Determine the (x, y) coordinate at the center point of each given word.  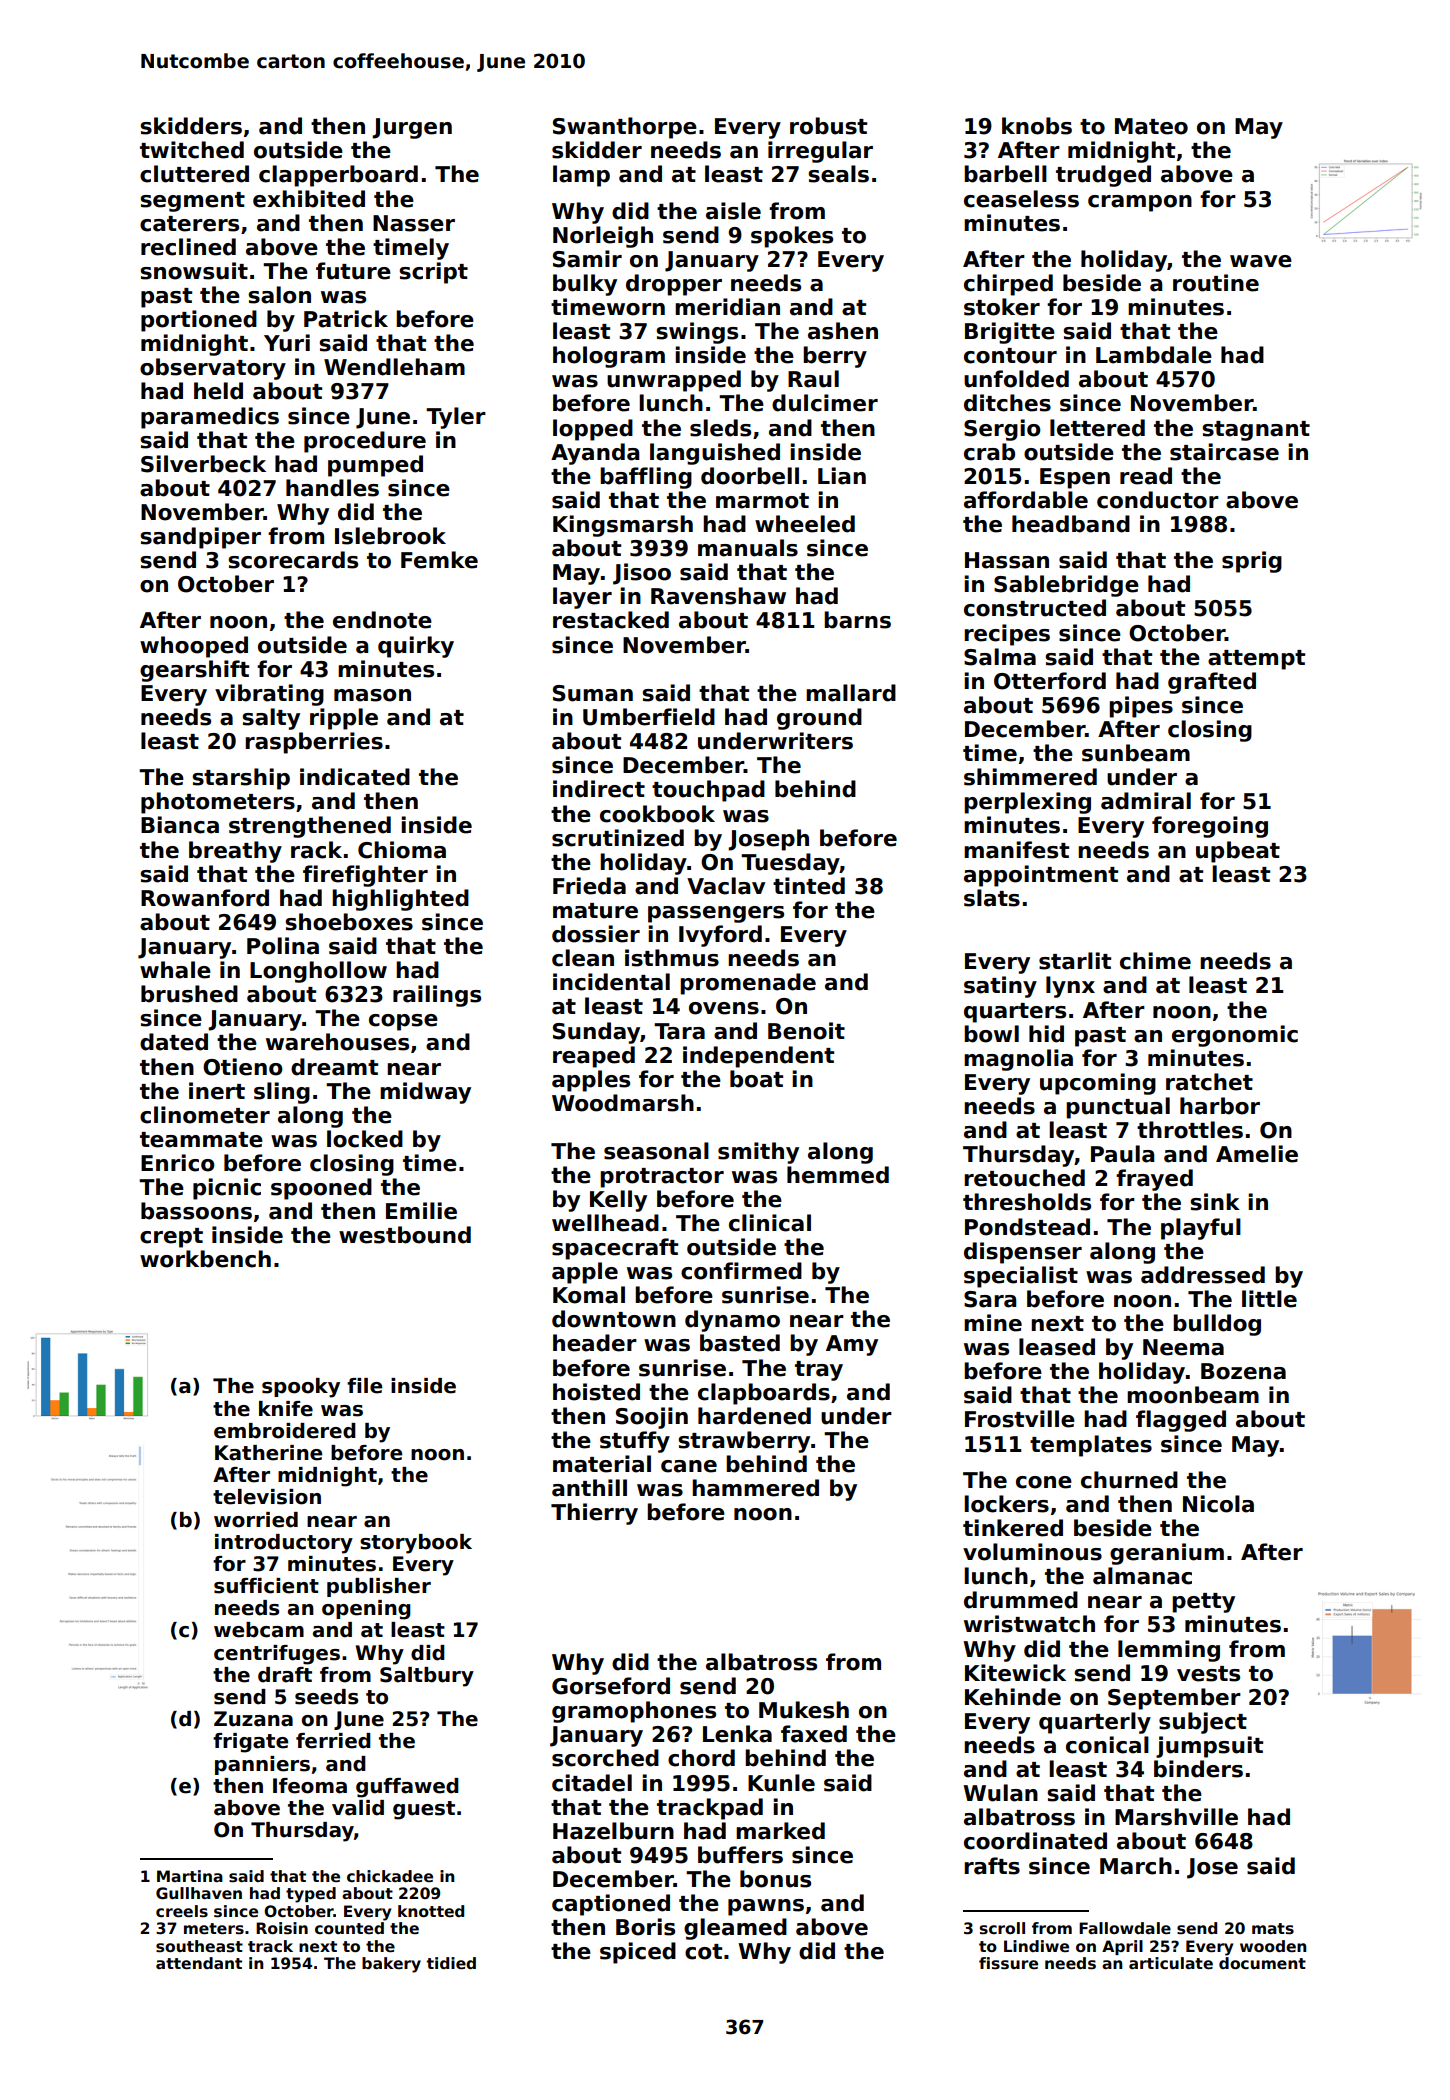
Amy (852, 1345)
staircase (1224, 452)
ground (819, 719)
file (364, 1386)
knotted (431, 1911)
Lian (842, 476)
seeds (326, 1697)
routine (1216, 283)
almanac (1142, 1576)
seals (838, 174)
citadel (592, 1783)
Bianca (180, 825)
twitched (192, 150)
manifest (1016, 850)
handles (332, 488)
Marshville (1176, 1817)
